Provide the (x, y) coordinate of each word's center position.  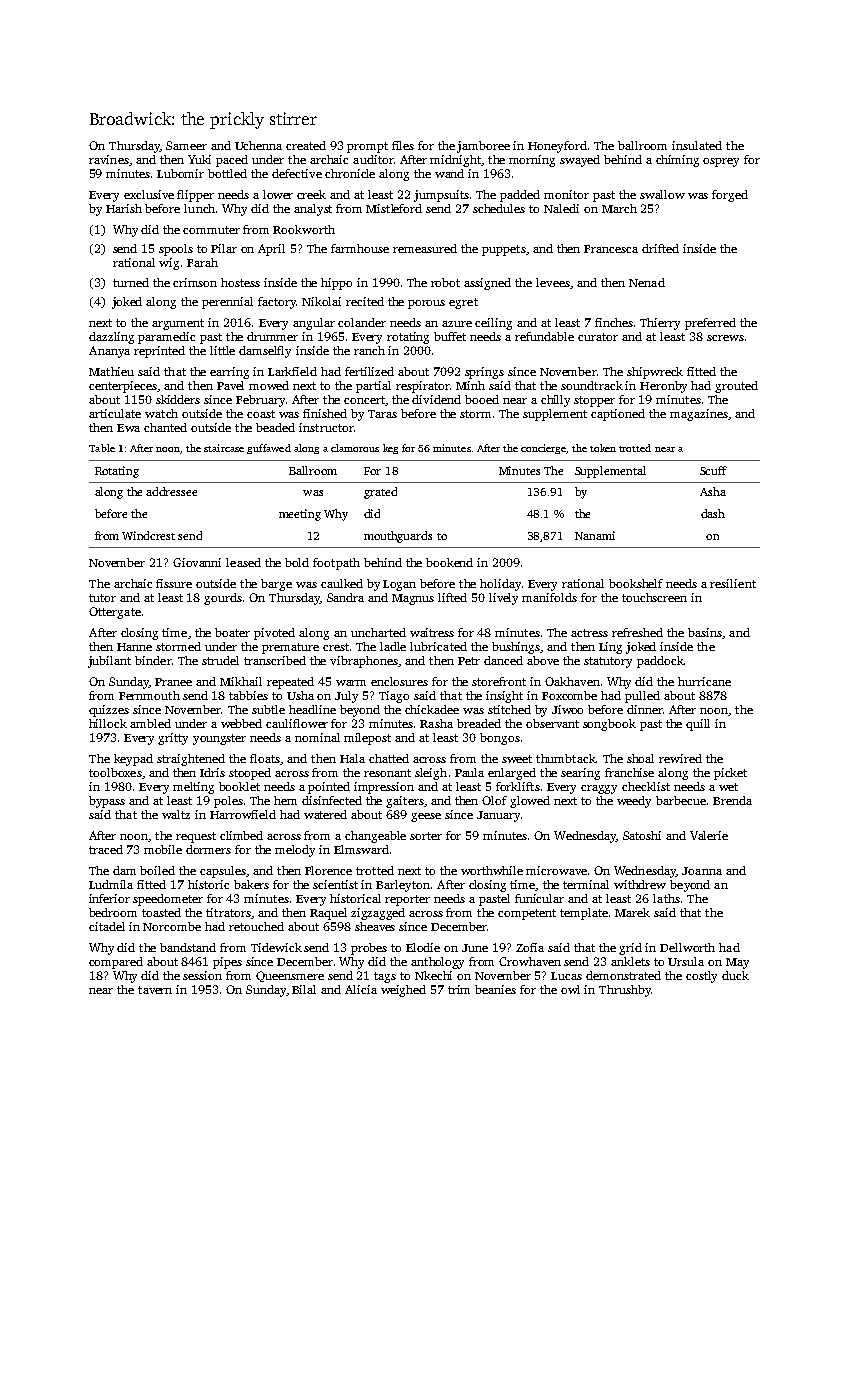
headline (312, 709)
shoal (640, 758)
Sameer (186, 145)
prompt (367, 147)
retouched (256, 926)
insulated (697, 145)
